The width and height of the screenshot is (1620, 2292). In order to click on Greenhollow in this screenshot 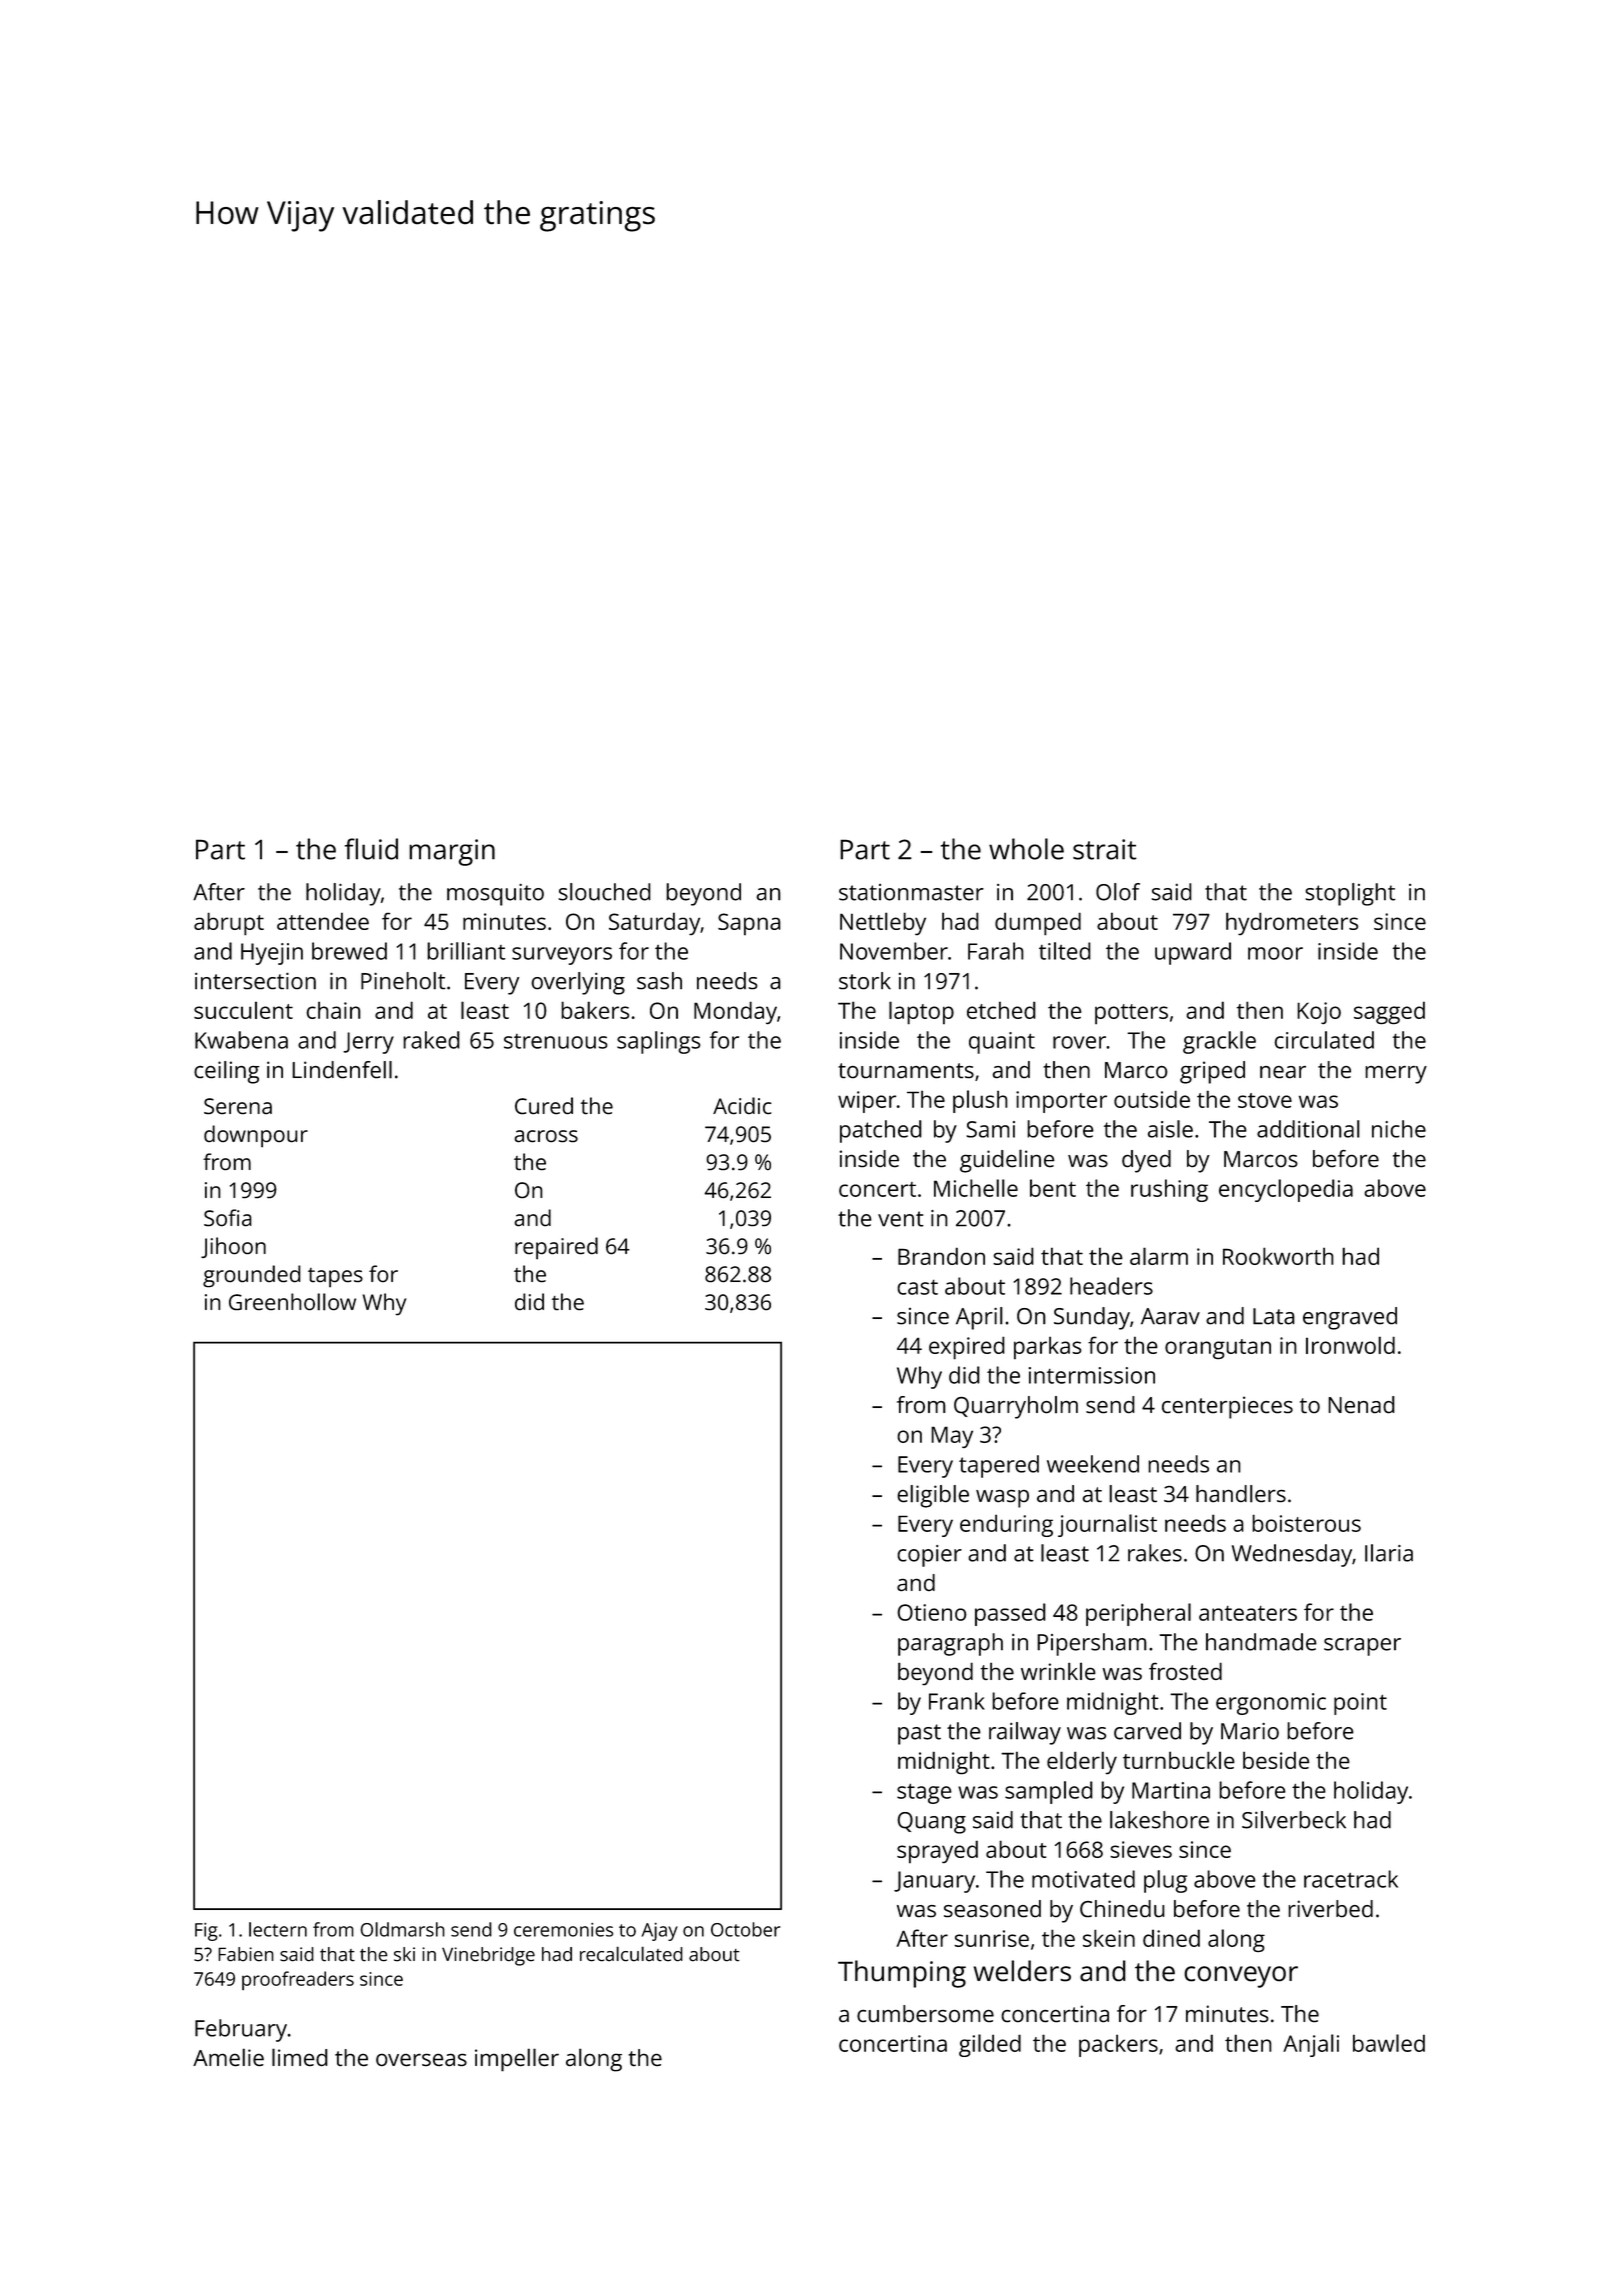, I will do `click(292, 1302)`.
